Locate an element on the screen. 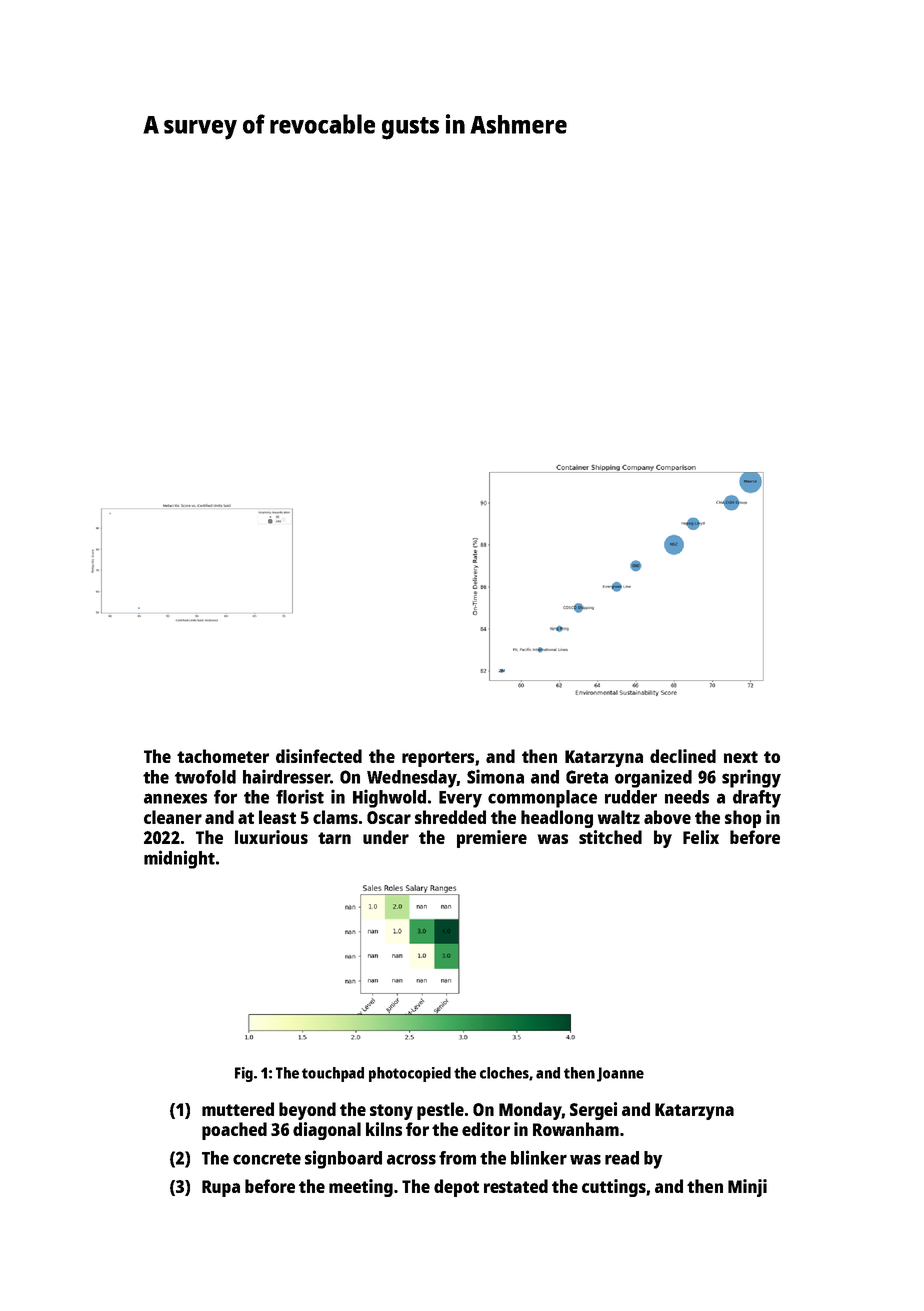  next is located at coordinates (741, 757).
